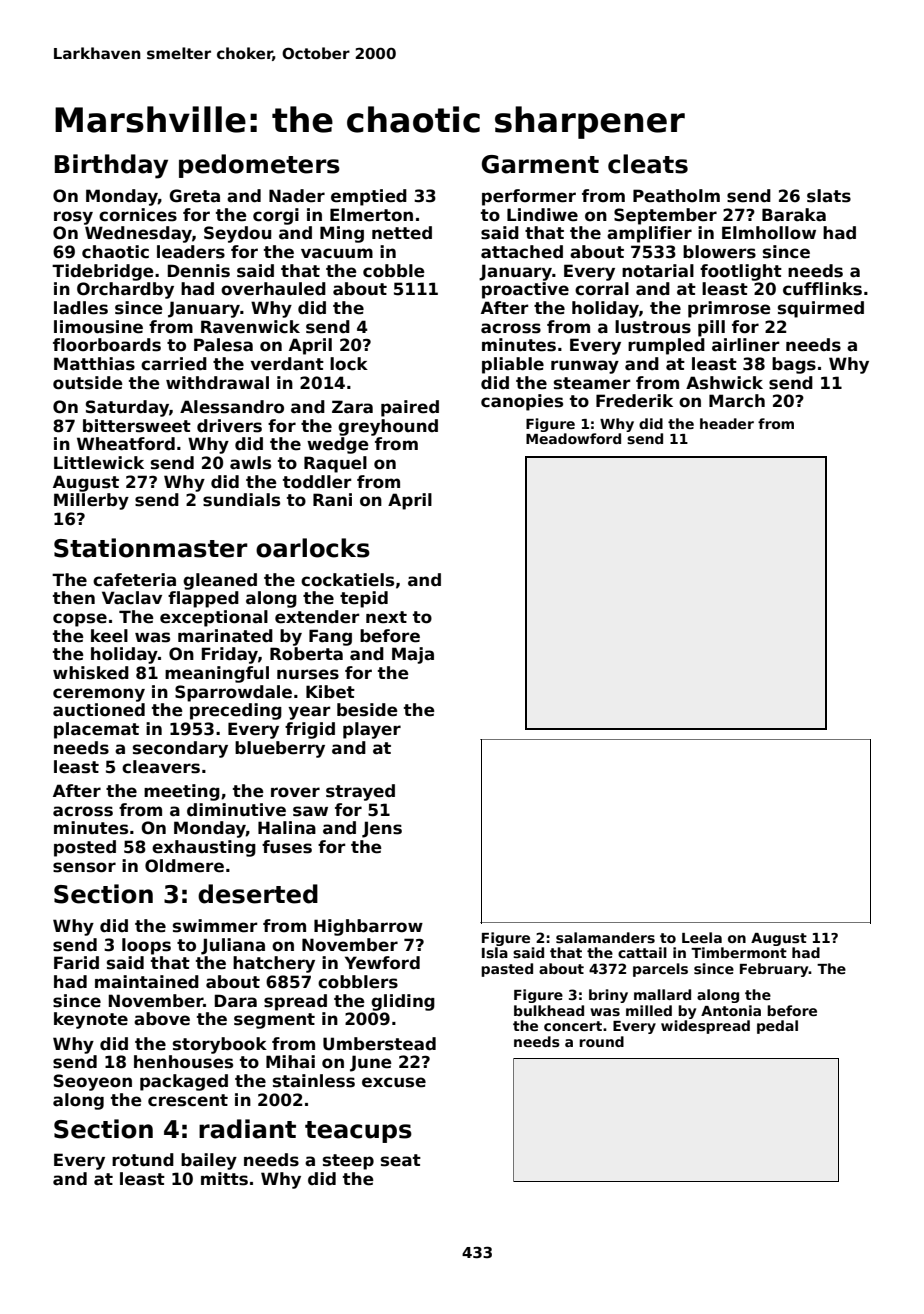  Describe the element at coordinates (648, 164) in the image. I see `cleats` at that location.
